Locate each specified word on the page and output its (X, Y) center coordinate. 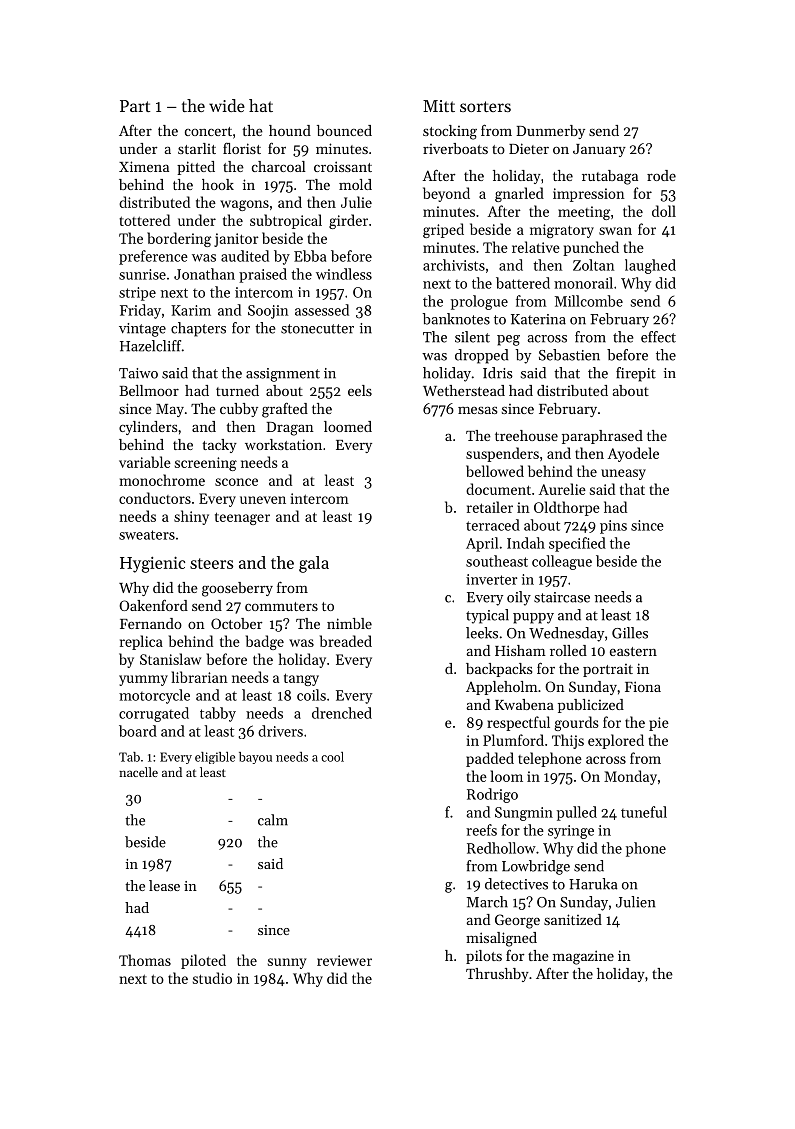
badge (265, 642)
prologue (479, 302)
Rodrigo (492, 795)
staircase (562, 597)
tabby (218, 714)
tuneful (644, 812)
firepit (636, 374)
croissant (343, 166)
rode (661, 175)
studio (212, 978)
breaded (346, 641)
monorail (583, 283)
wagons (244, 205)
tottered (144, 220)
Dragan (290, 429)
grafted (285, 410)
